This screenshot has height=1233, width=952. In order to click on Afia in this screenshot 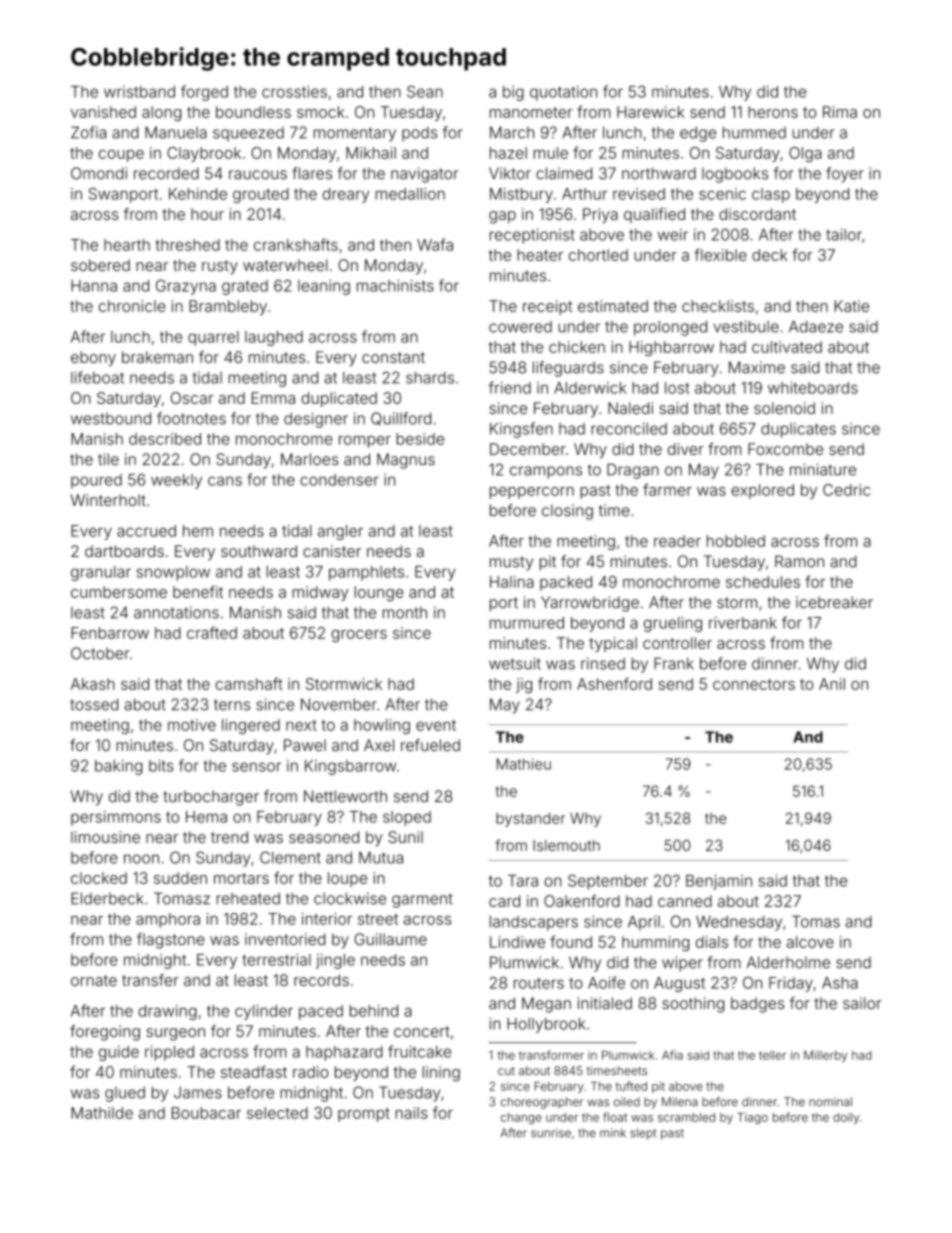, I will do `click(672, 1055)`.
